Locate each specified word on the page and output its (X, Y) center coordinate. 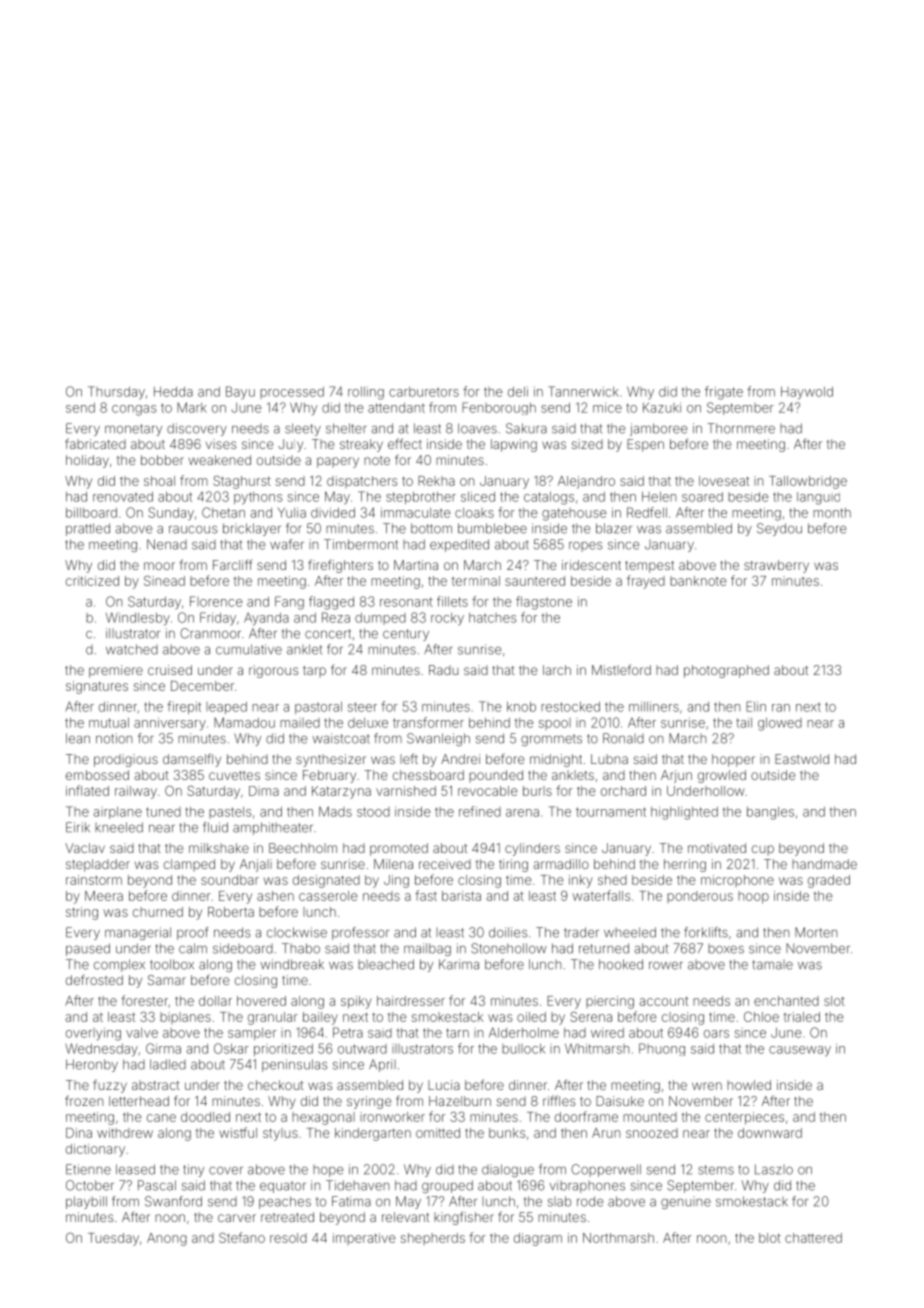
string (82, 913)
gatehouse (574, 514)
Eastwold (802, 759)
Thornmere (741, 428)
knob (521, 707)
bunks (507, 1133)
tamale (773, 965)
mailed (300, 723)
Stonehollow (509, 948)
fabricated (95, 443)
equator (283, 1187)
